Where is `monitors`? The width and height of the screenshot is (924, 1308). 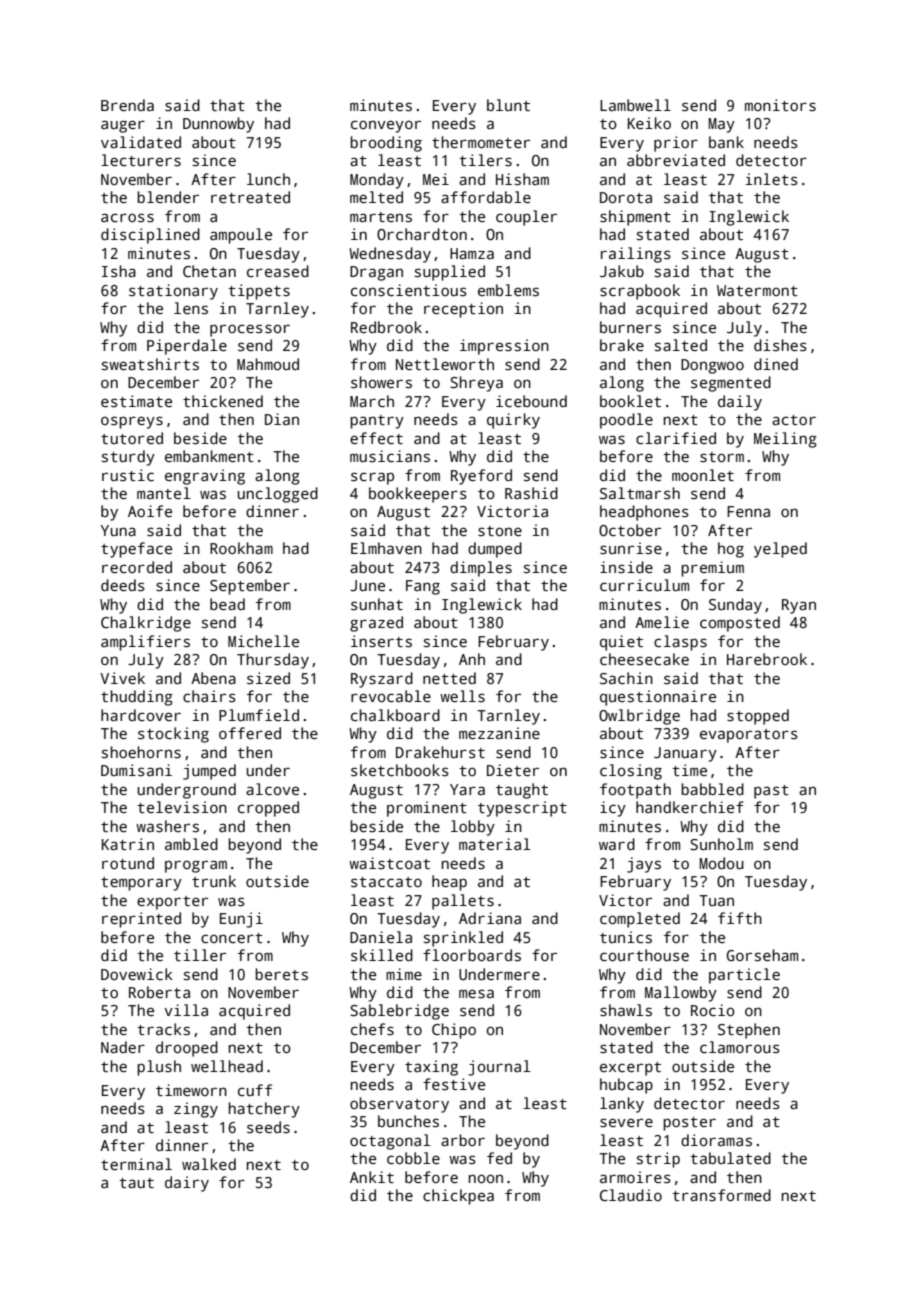 monitors is located at coordinates (780, 105).
